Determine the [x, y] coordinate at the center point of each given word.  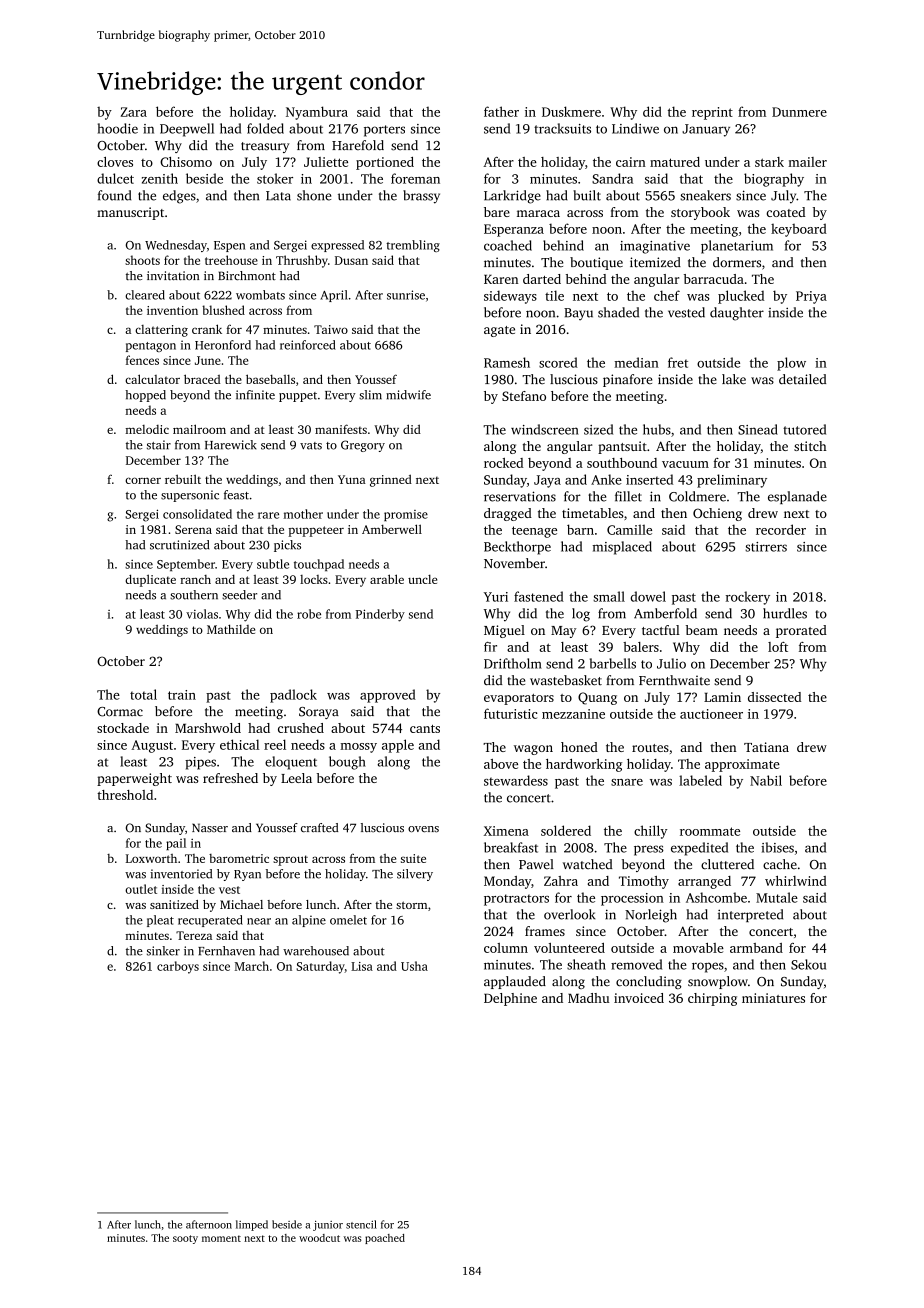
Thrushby [302, 261]
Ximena [506, 831]
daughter [737, 314]
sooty [185, 1239]
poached [385, 1239]
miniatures [773, 998]
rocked [503, 463]
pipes [200, 763]
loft [778, 647]
